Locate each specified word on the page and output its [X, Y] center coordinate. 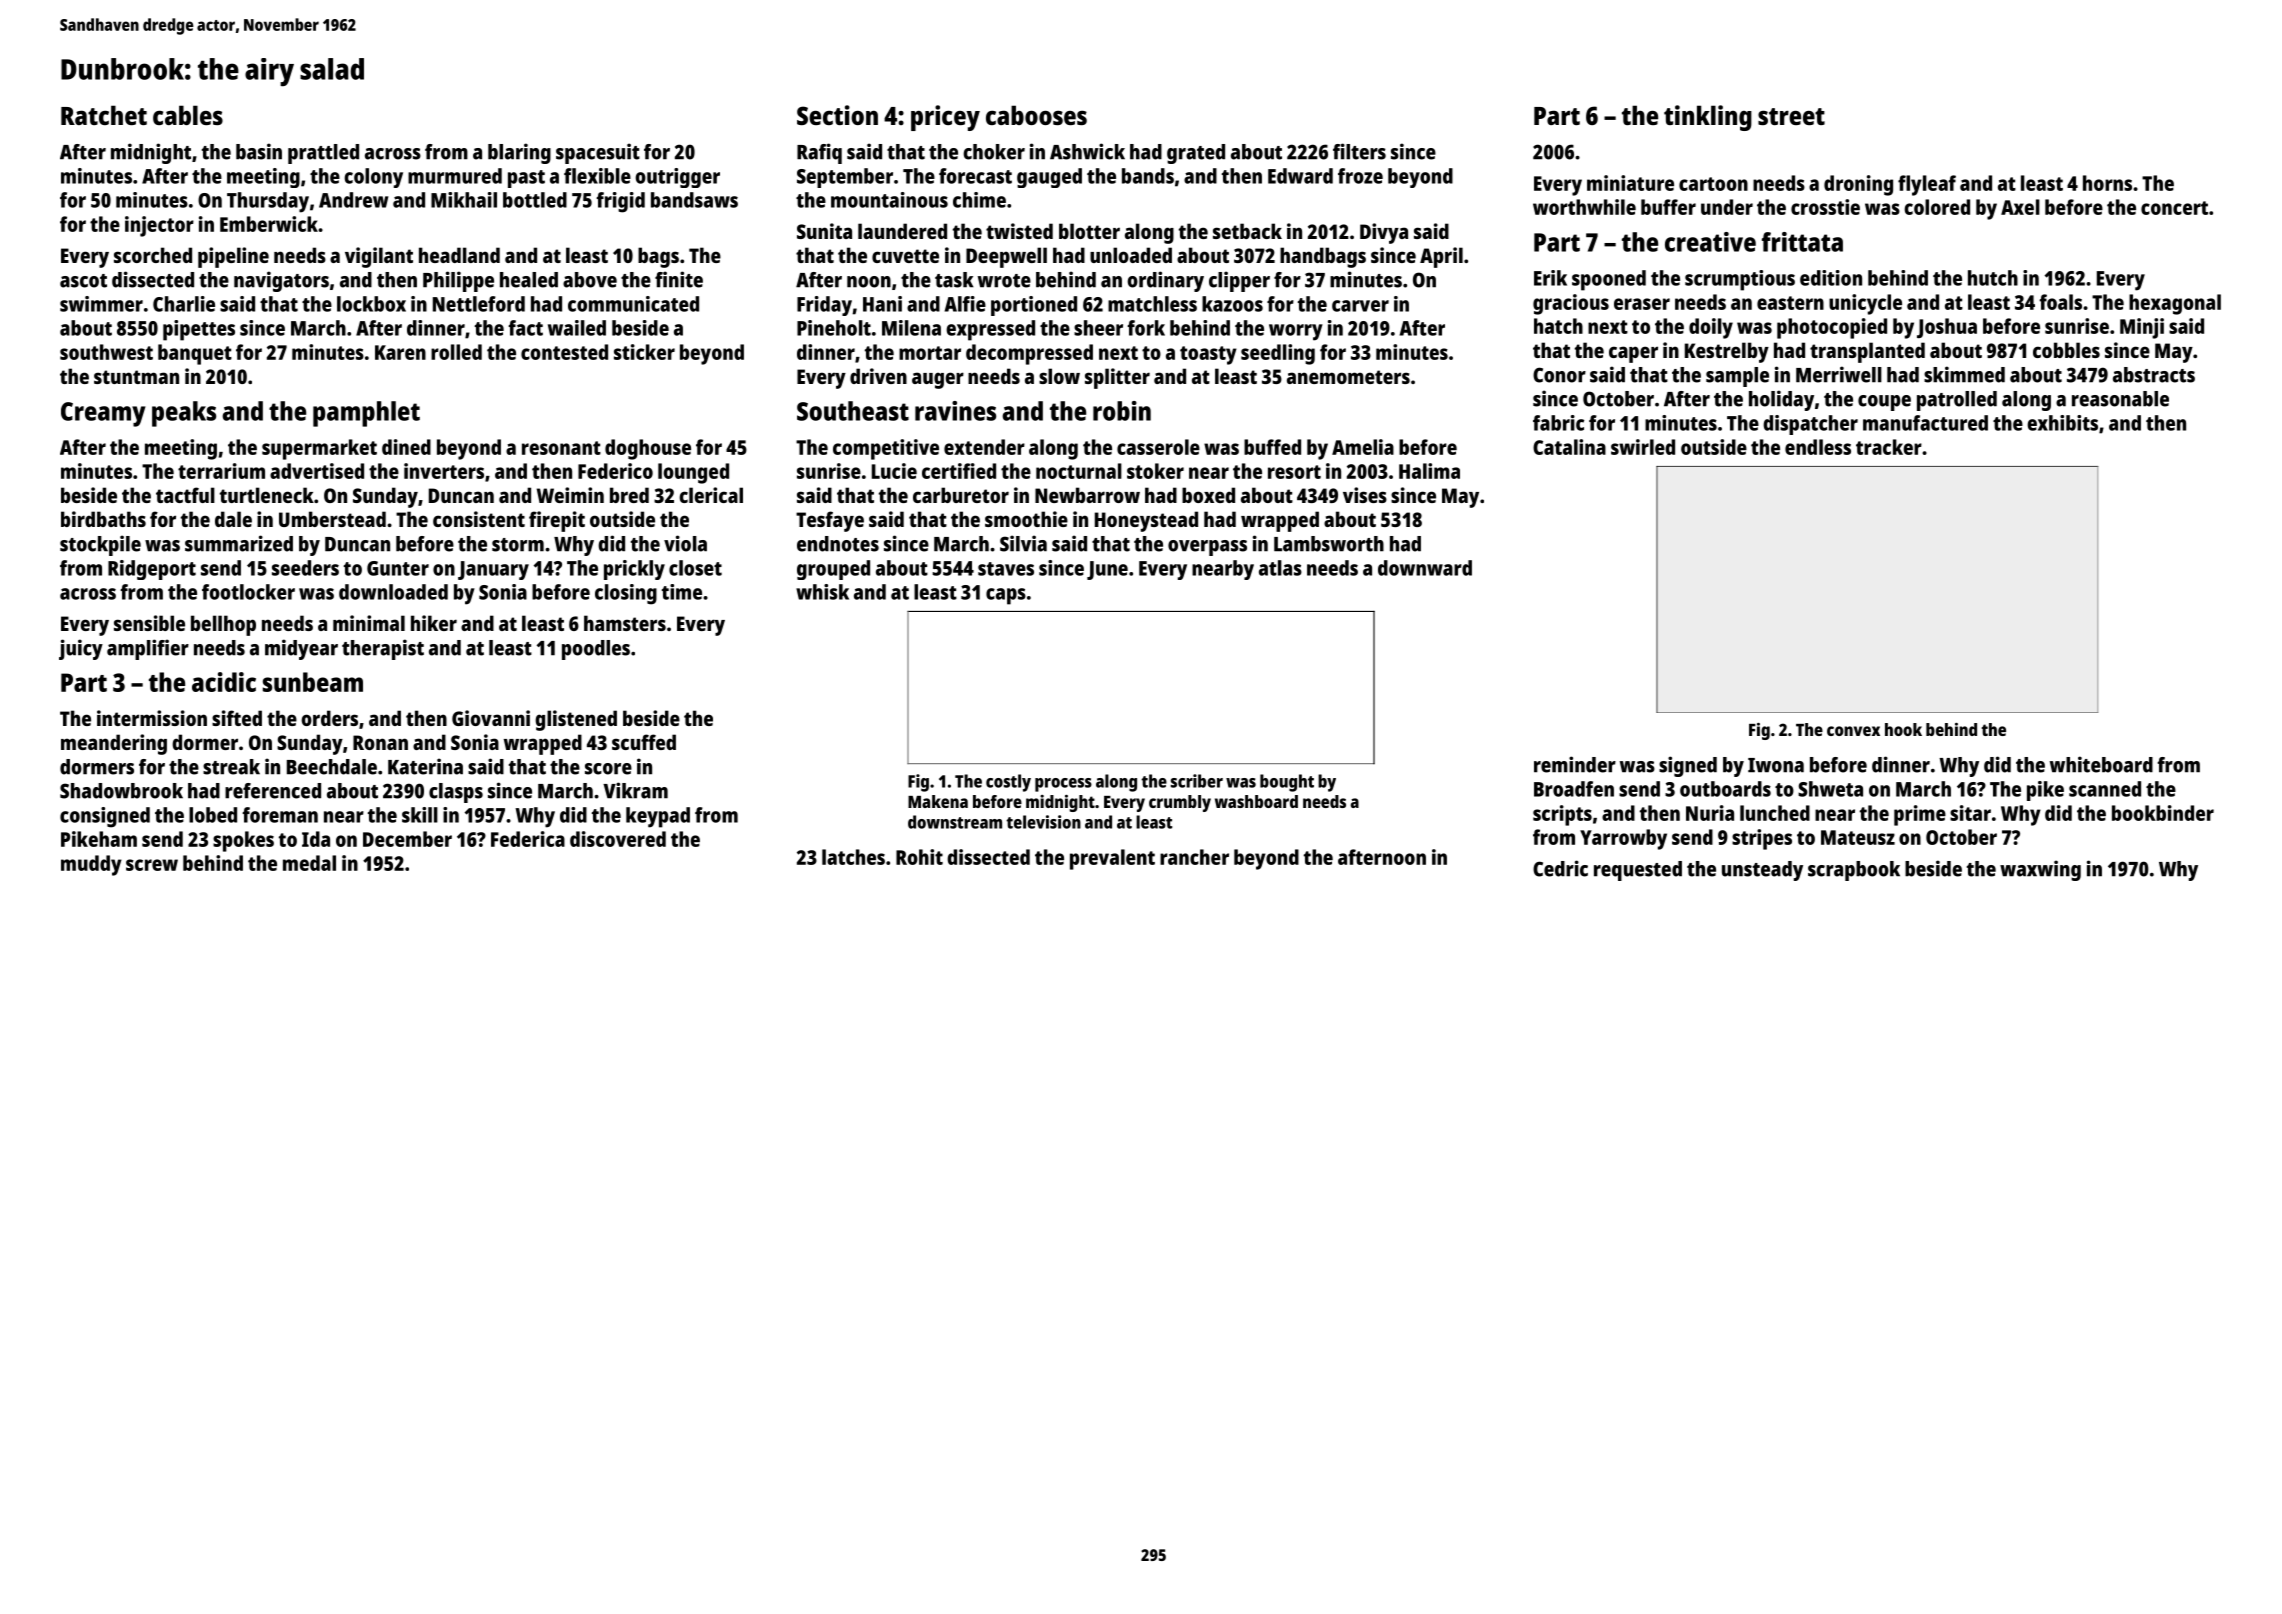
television [1043, 822]
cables [188, 115]
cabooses [1036, 115]
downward [1425, 568]
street [1791, 116]
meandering [114, 744]
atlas [1280, 568]
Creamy [103, 414]
